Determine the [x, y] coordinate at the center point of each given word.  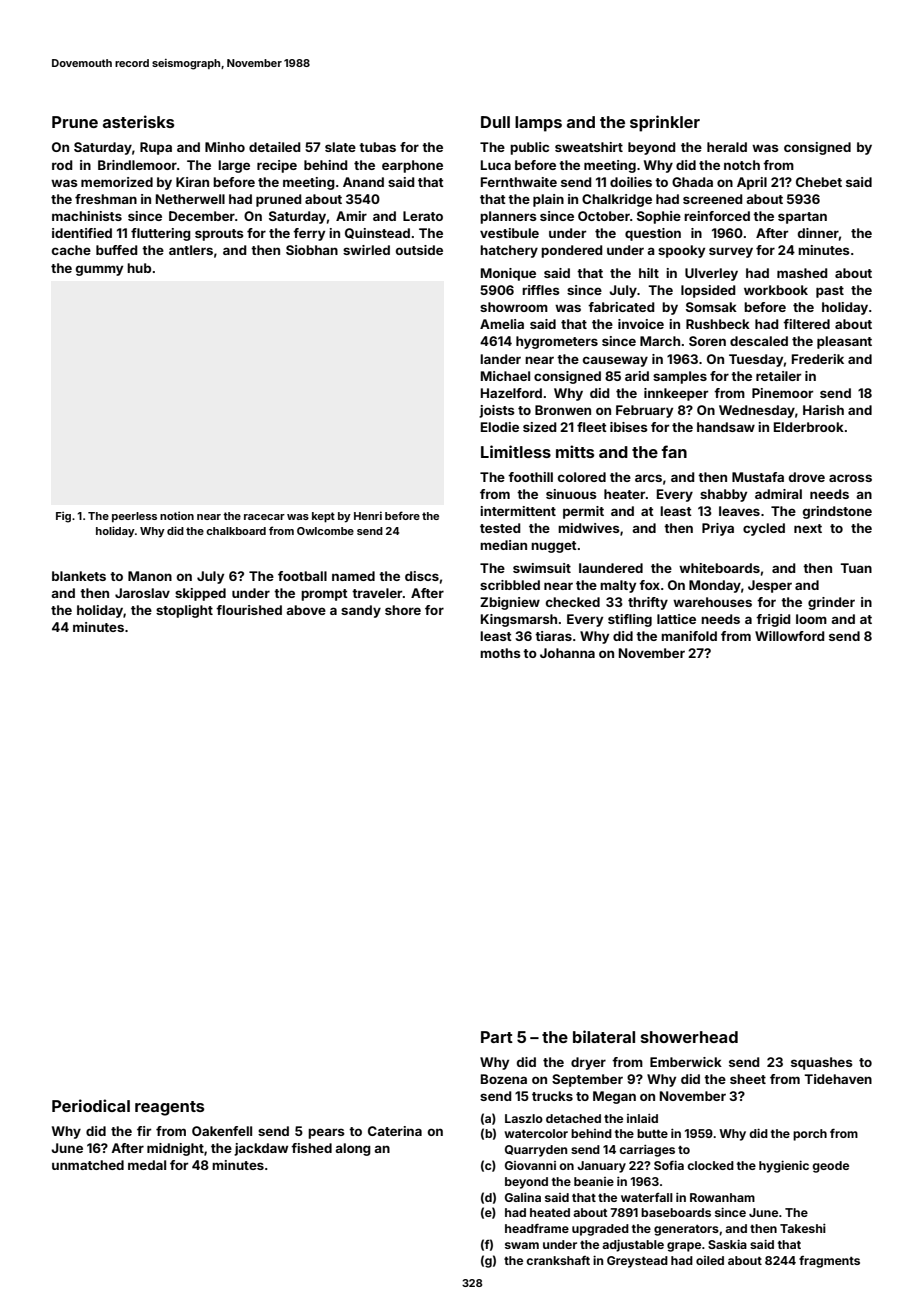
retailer [778, 376]
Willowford [790, 636]
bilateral [604, 1036]
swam [522, 1245]
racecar [264, 517]
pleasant [844, 342]
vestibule [509, 233]
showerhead [689, 1037]
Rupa [156, 148]
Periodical [91, 1105]
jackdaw [261, 1149]
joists [497, 411]
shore [403, 610]
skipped [200, 594]
